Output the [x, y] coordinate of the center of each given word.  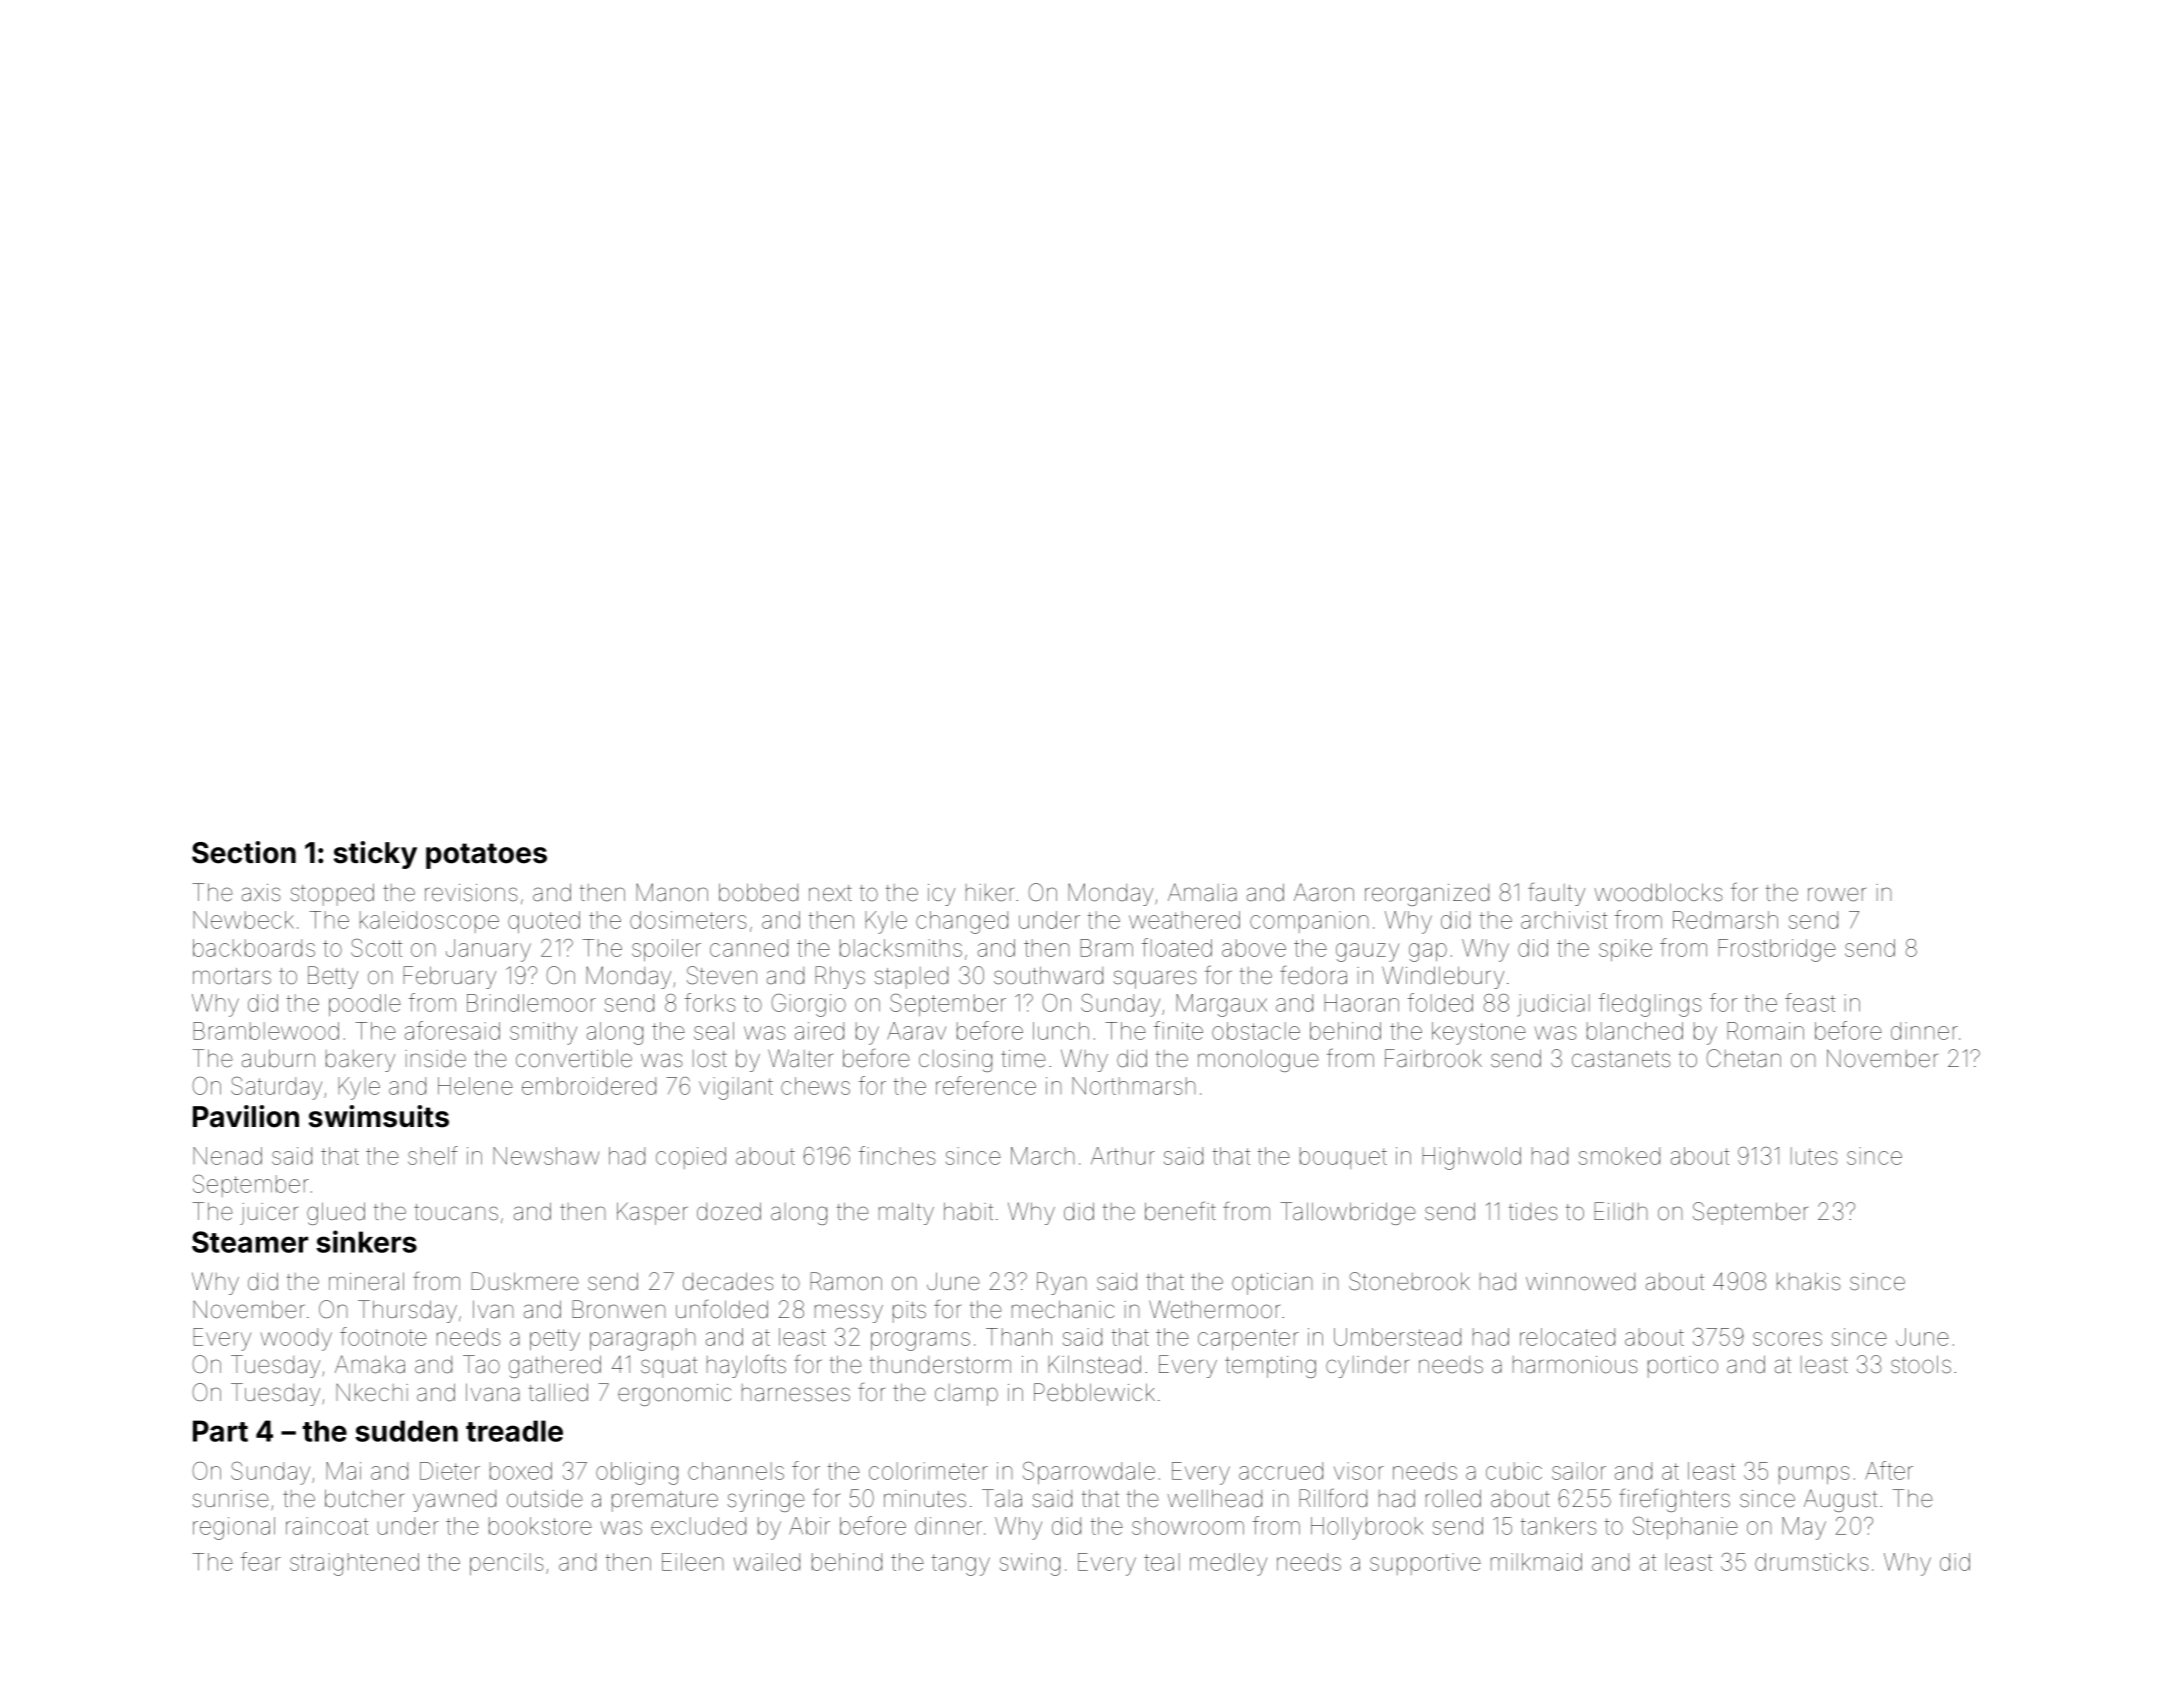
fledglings [1650, 1005]
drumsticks [1812, 1562]
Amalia [1202, 892]
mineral [366, 1281]
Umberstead [1397, 1337]
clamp [966, 1395]
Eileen [692, 1562]
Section [244, 852]
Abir [809, 1526]
